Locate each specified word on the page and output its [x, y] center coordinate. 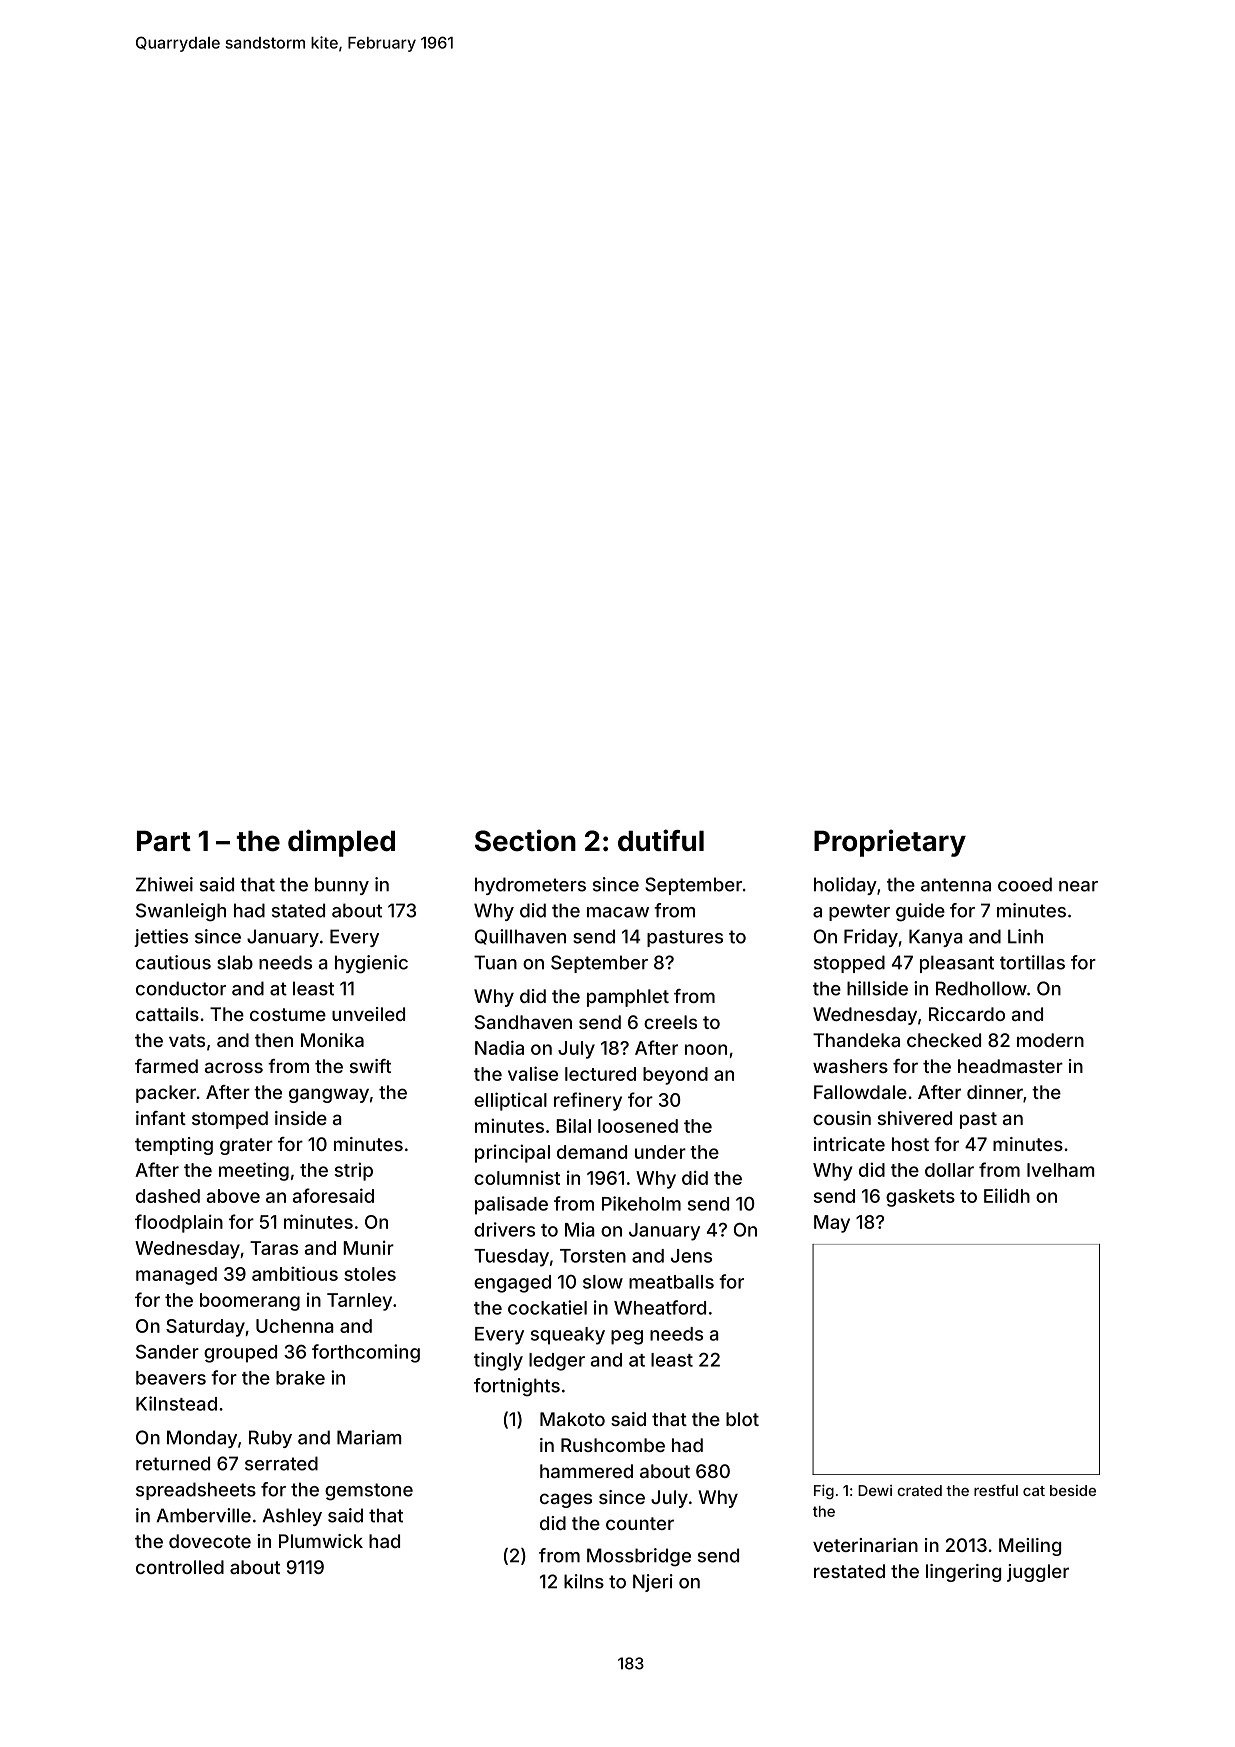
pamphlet [628, 998]
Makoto [572, 1419]
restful [996, 1490]
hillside [877, 988]
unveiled [368, 1014]
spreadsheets [196, 1491]
